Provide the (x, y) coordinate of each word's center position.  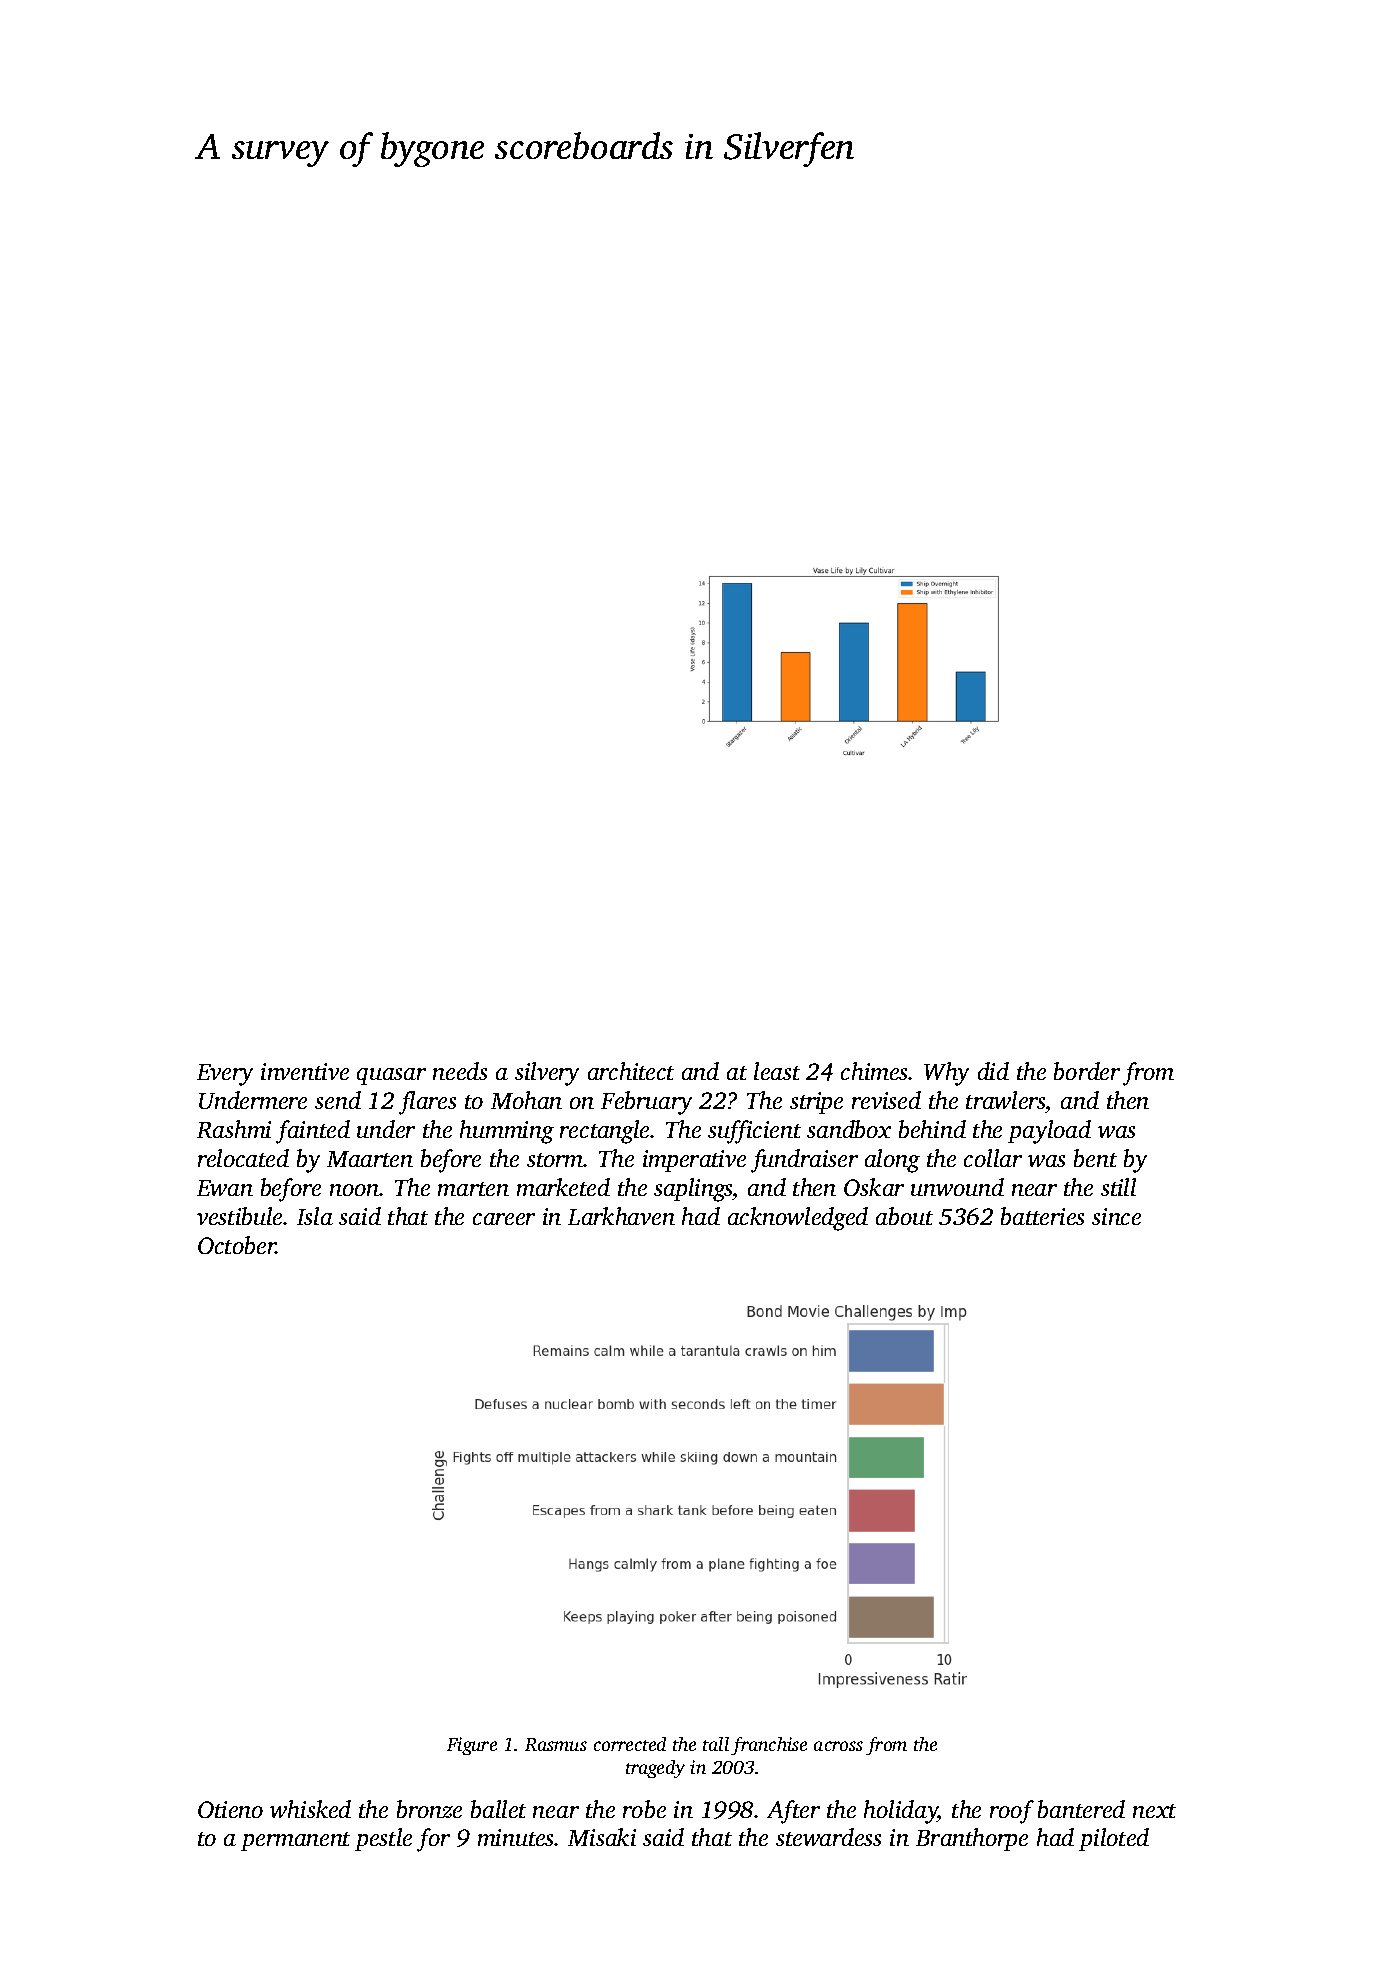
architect (631, 1071)
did (993, 1071)
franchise (769, 1746)
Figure (472, 1746)
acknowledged (798, 1219)
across (838, 1746)
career (504, 1219)
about (904, 1216)
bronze (429, 1809)
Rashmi (234, 1129)
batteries (1042, 1216)
